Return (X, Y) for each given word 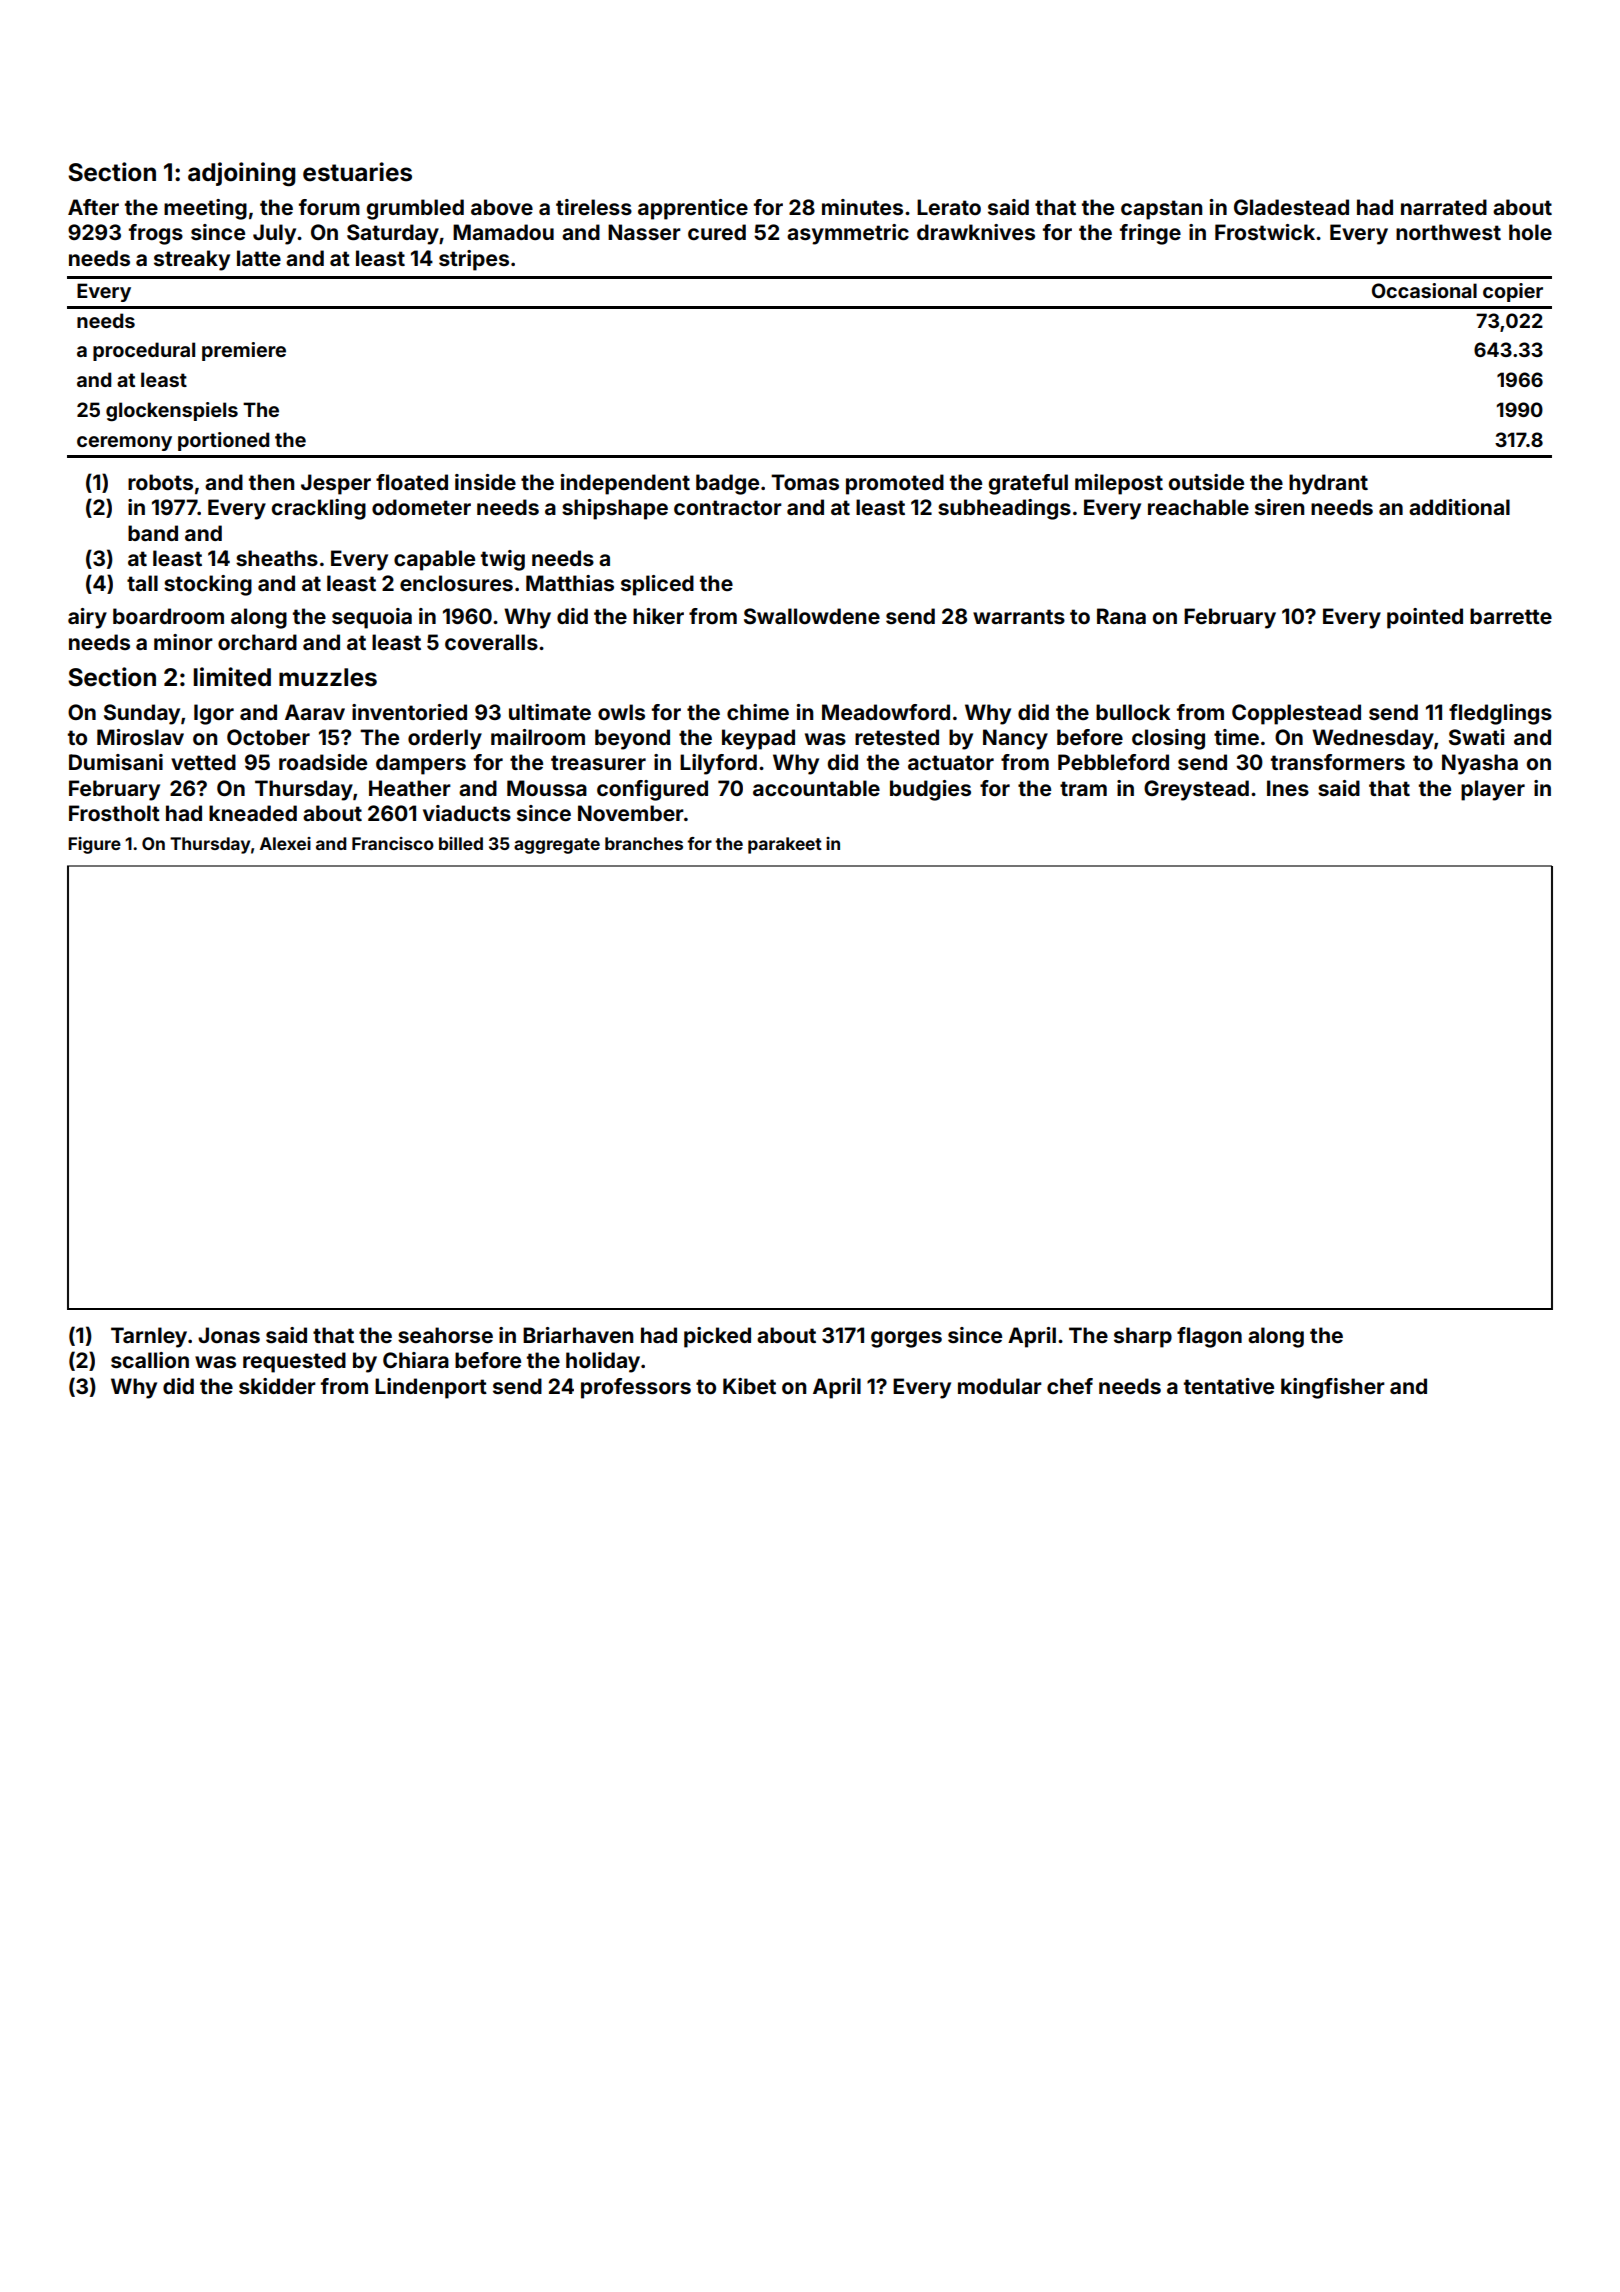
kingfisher (1333, 1388)
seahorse (445, 1335)
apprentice (693, 209)
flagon (1209, 1337)
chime (758, 712)
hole (1530, 232)
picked (717, 1337)
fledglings (1500, 714)
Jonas (229, 1335)
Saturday (393, 234)
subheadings (1004, 509)
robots (160, 482)
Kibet (749, 1386)
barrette (1511, 616)
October (268, 737)
